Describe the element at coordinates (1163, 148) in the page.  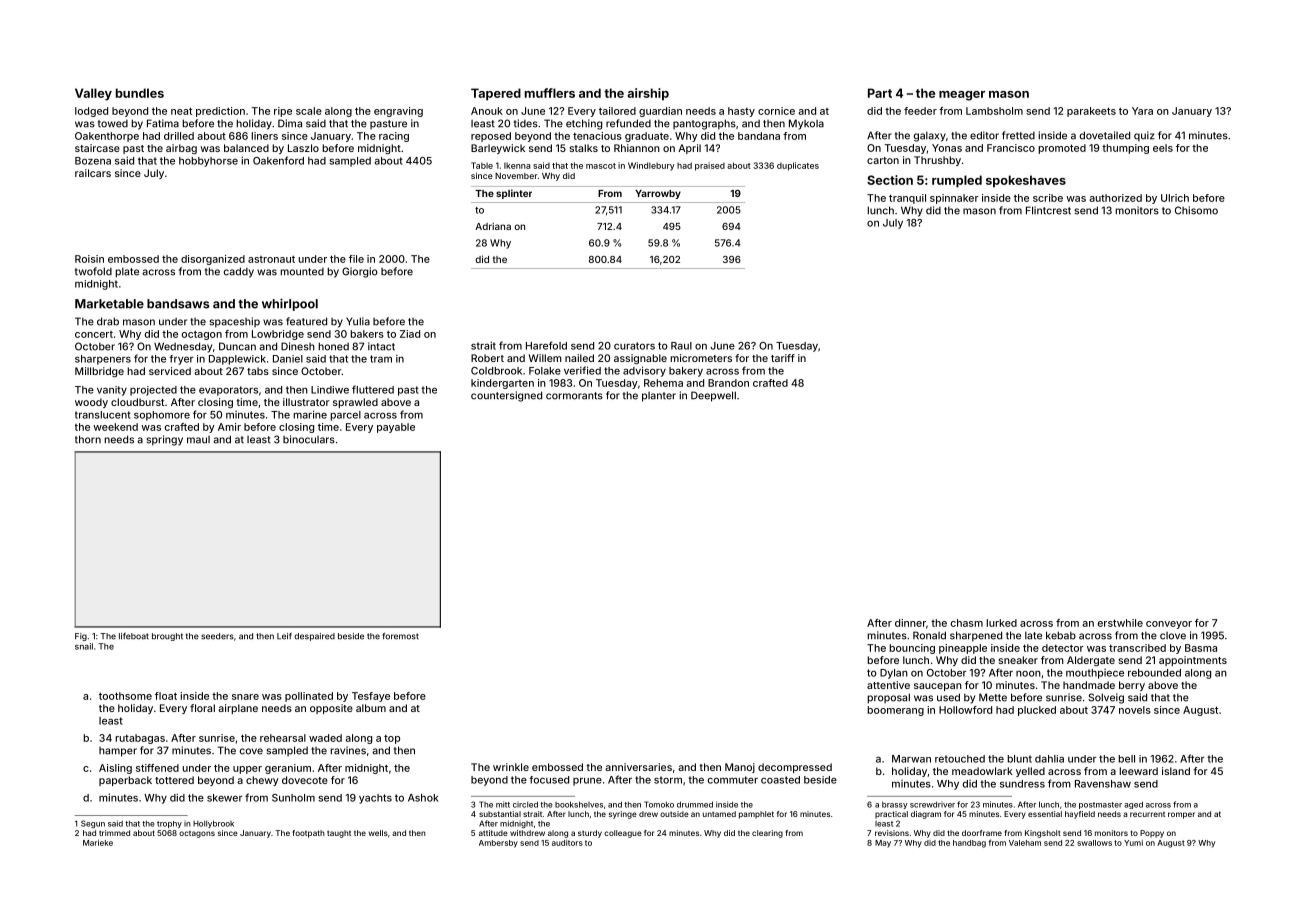
I see `eels` at that location.
